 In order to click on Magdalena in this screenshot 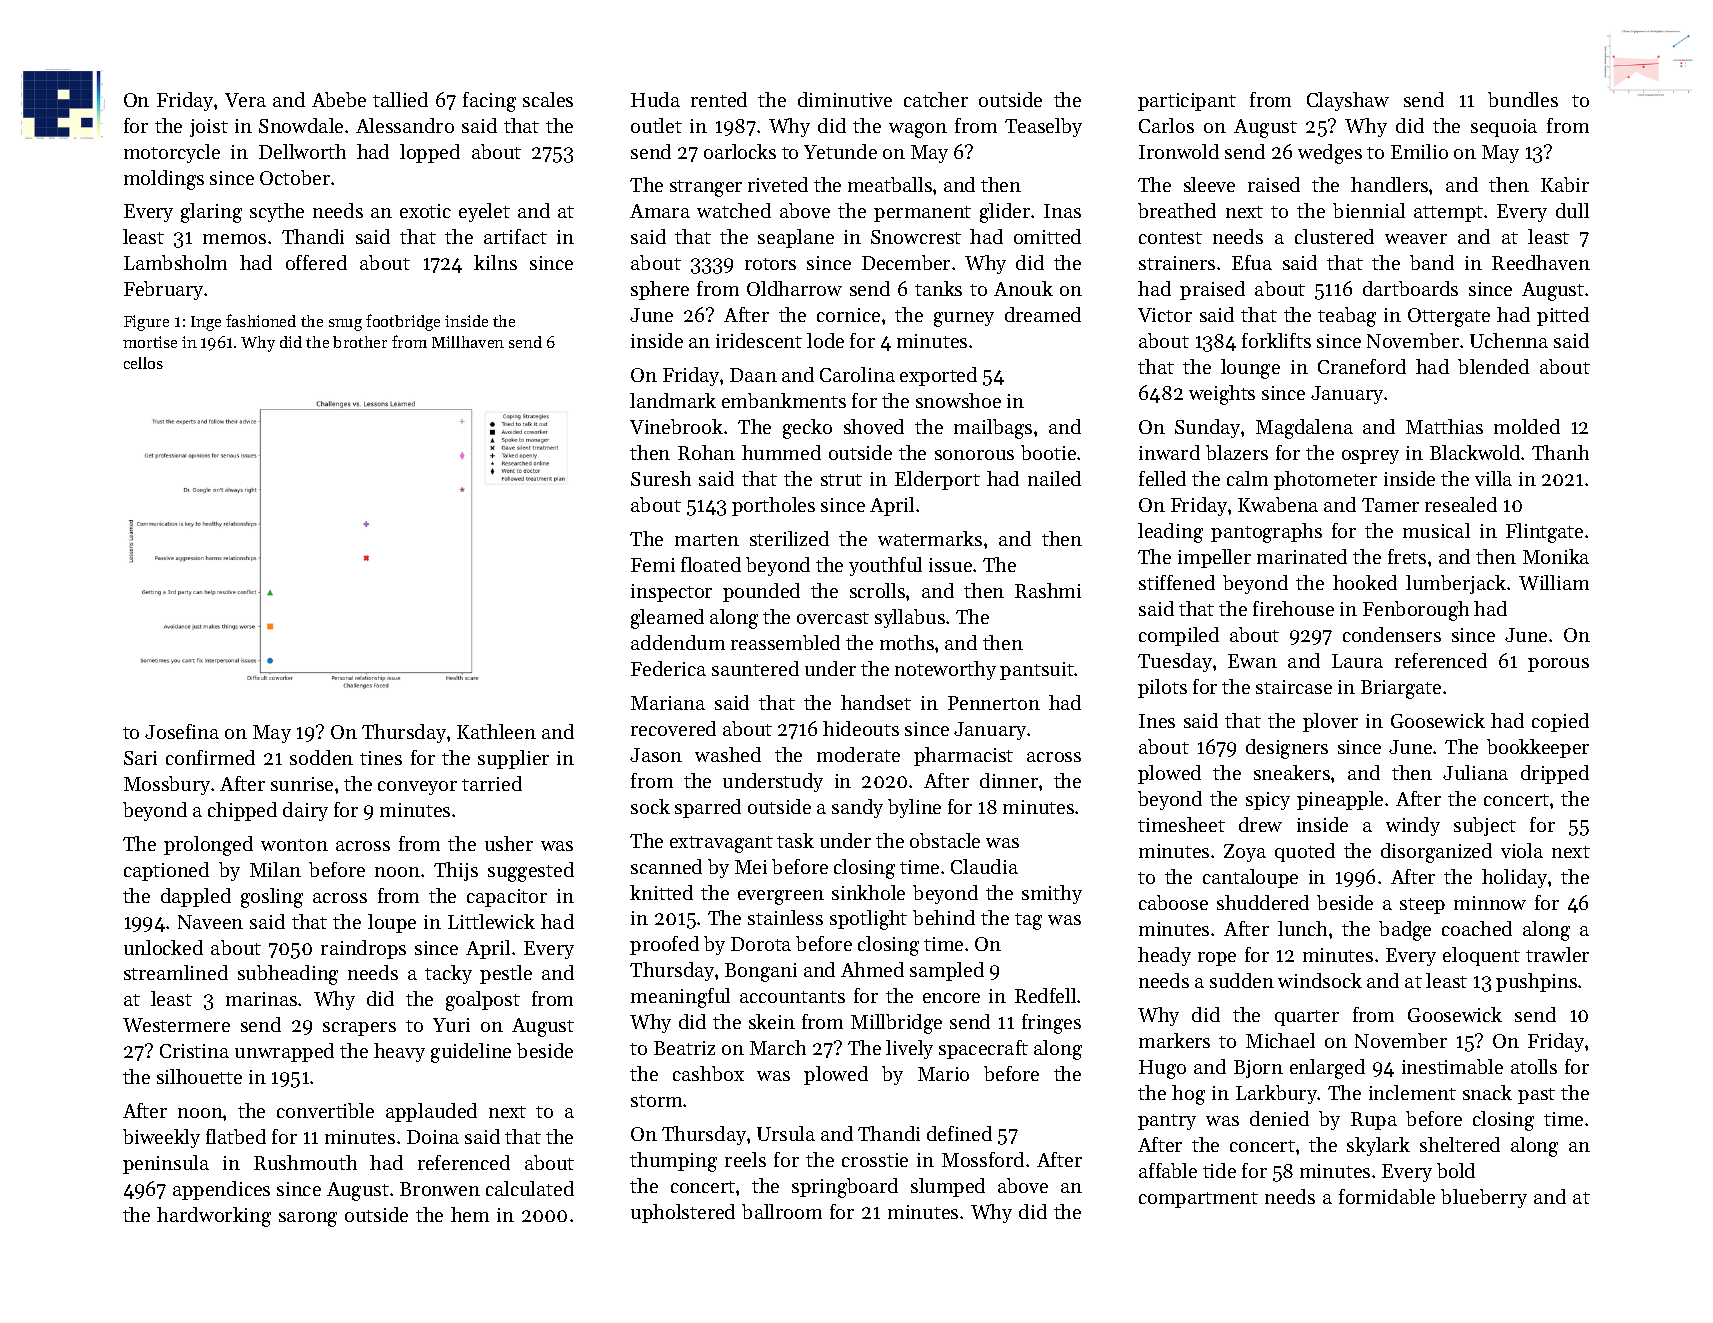, I will do `click(1304, 429)`.
